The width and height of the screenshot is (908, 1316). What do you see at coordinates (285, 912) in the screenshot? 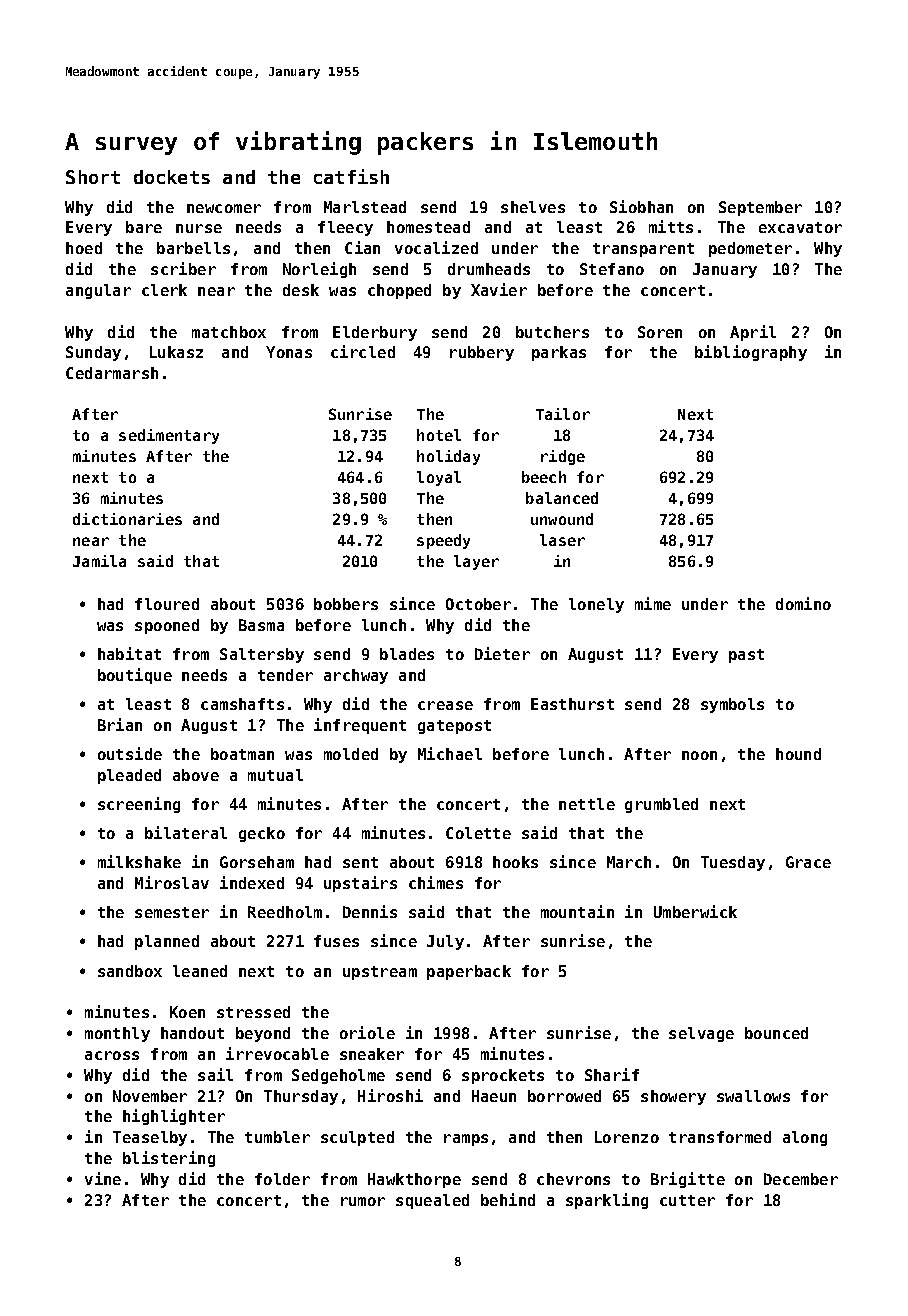
I see `Reedholm` at bounding box center [285, 912].
